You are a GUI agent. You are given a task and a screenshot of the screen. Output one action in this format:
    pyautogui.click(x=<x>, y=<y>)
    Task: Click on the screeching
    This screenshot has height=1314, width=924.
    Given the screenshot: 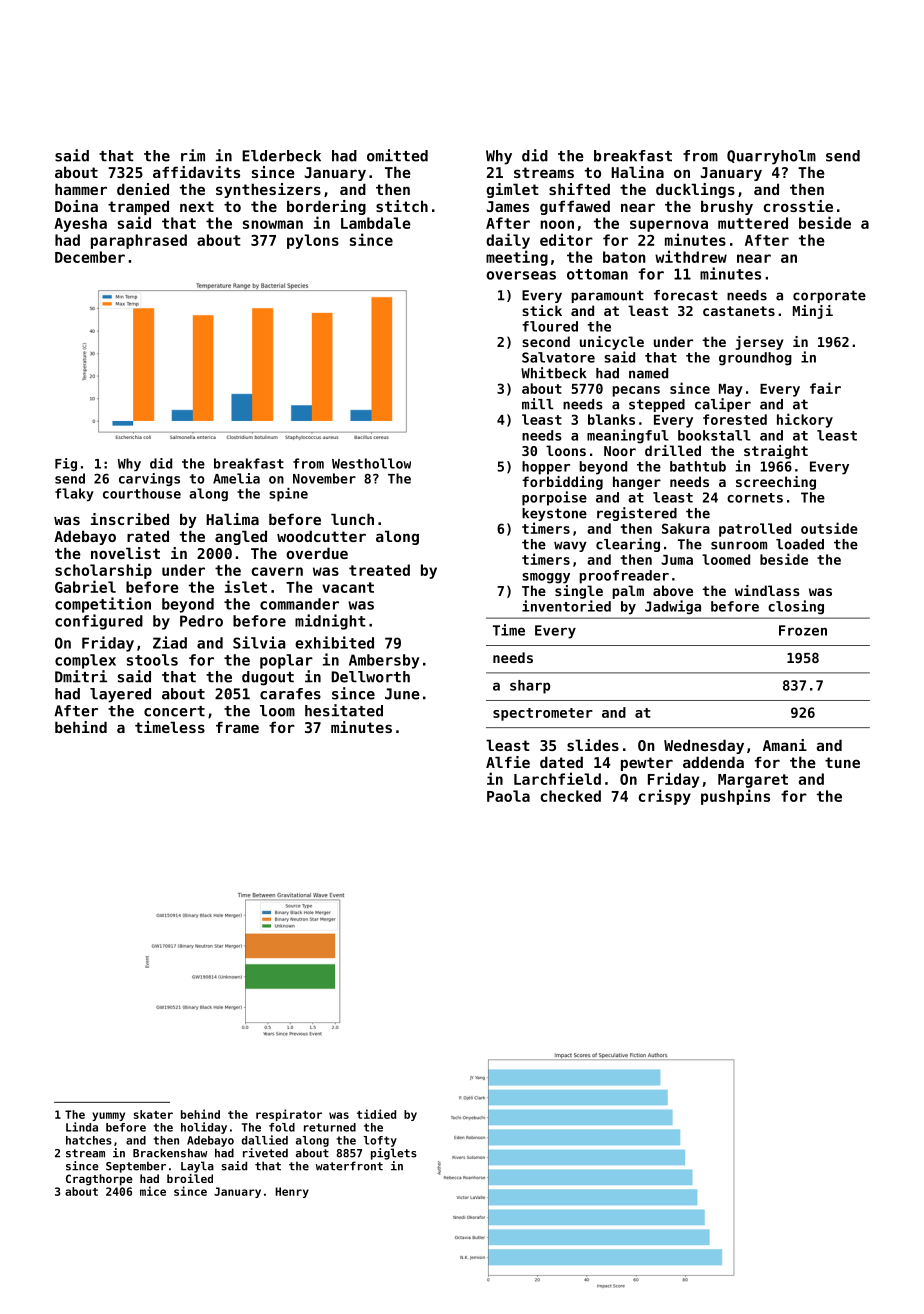 What is the action you would take?
    pyautogui.click(x=776, y=483)
